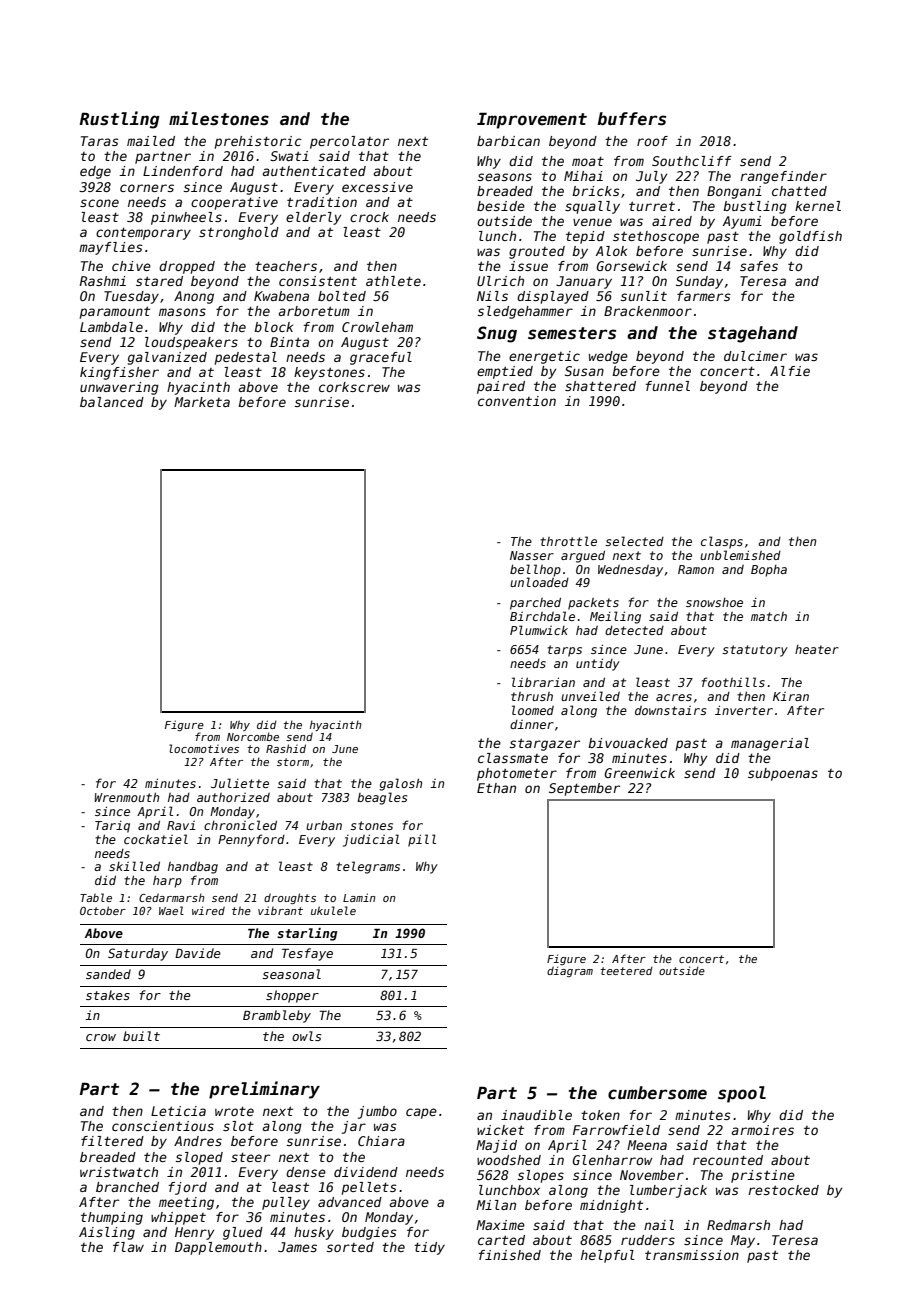 Image resolution: width=924 pixels, height=1308 pixels. I want to click on Rustling, so click(119, 120).
